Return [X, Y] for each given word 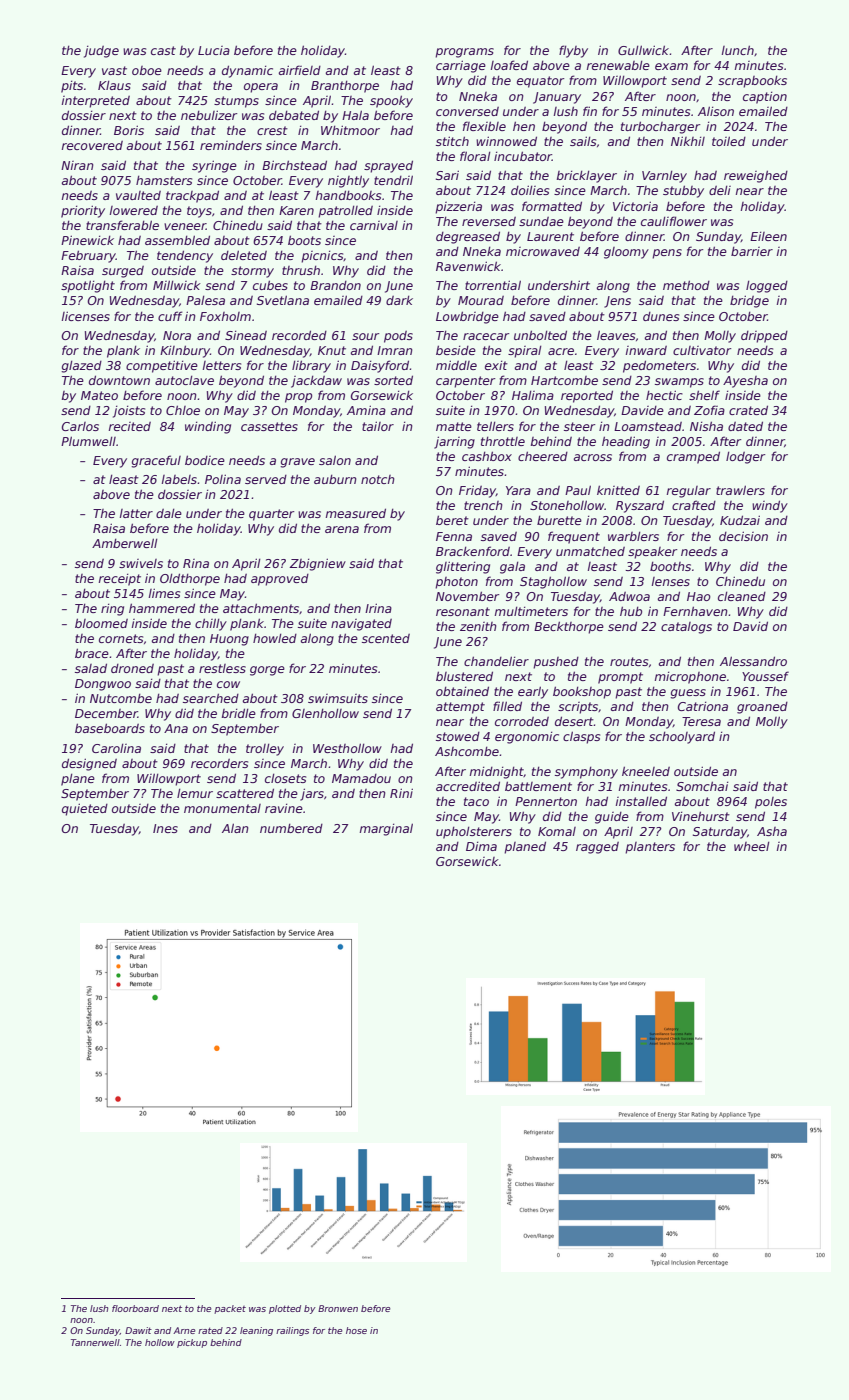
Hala [355, 115]
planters [650, 848]
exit [496, 365]
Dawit [138, 1330]
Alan [235, 828]
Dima [481, 846]
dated [745, 426]
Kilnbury [185, 351]
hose [356, 1330]
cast [163, 50]
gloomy [626, 253]
